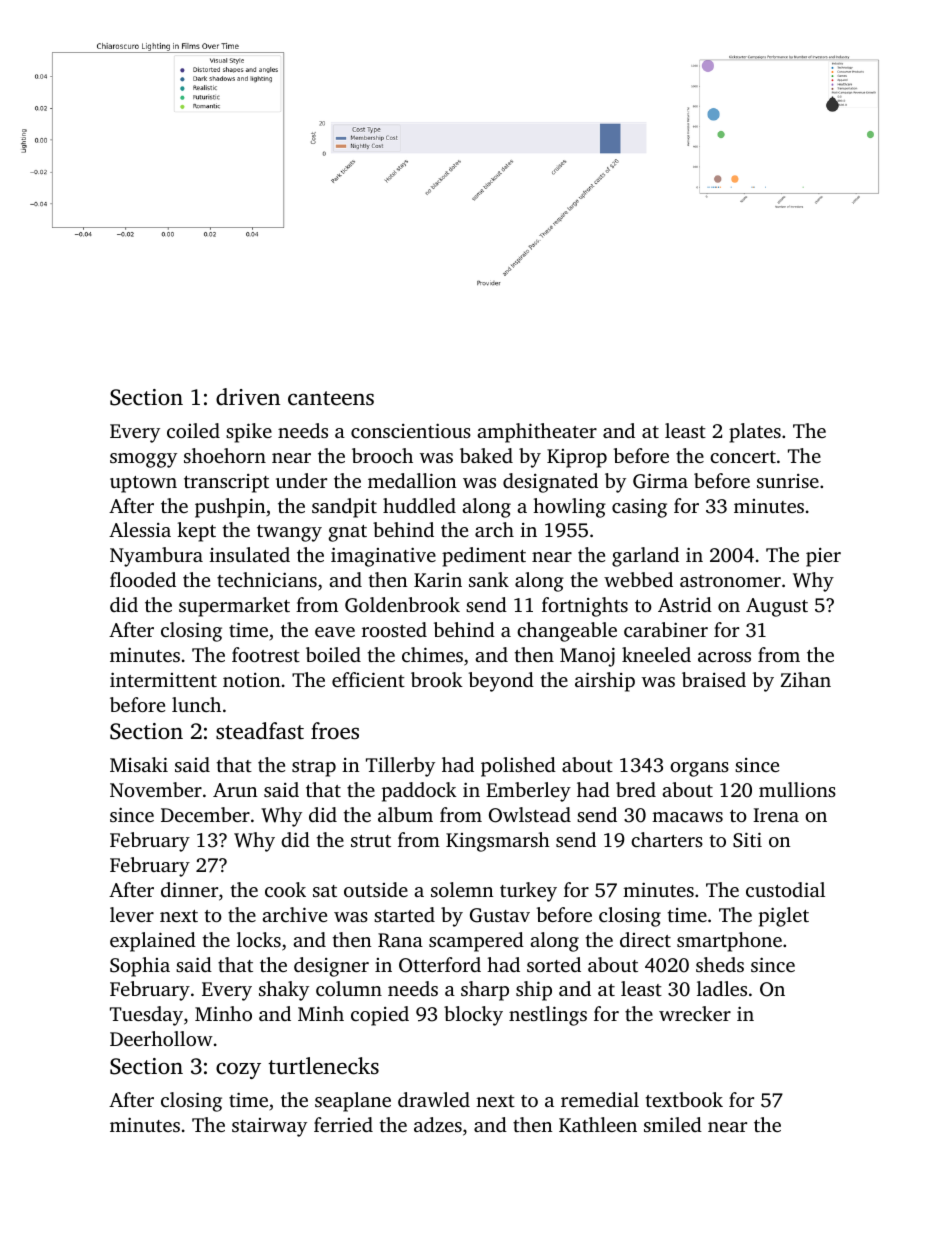 The height and width of the screenshot is (1233, 952). I want to click on Deerhollow, so click(161, 1038).
